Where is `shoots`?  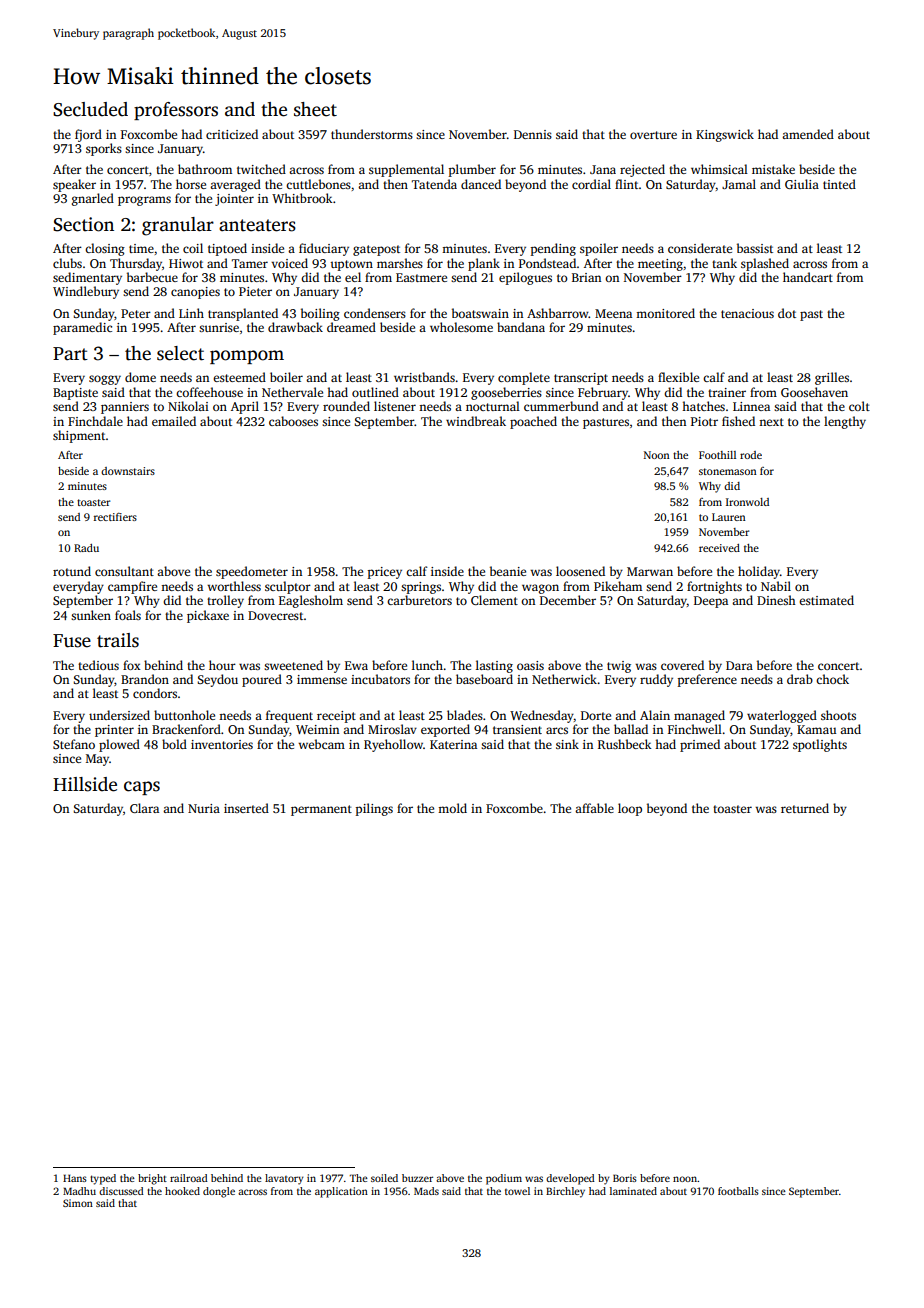
shoots is located at coordinates (838, 715).
